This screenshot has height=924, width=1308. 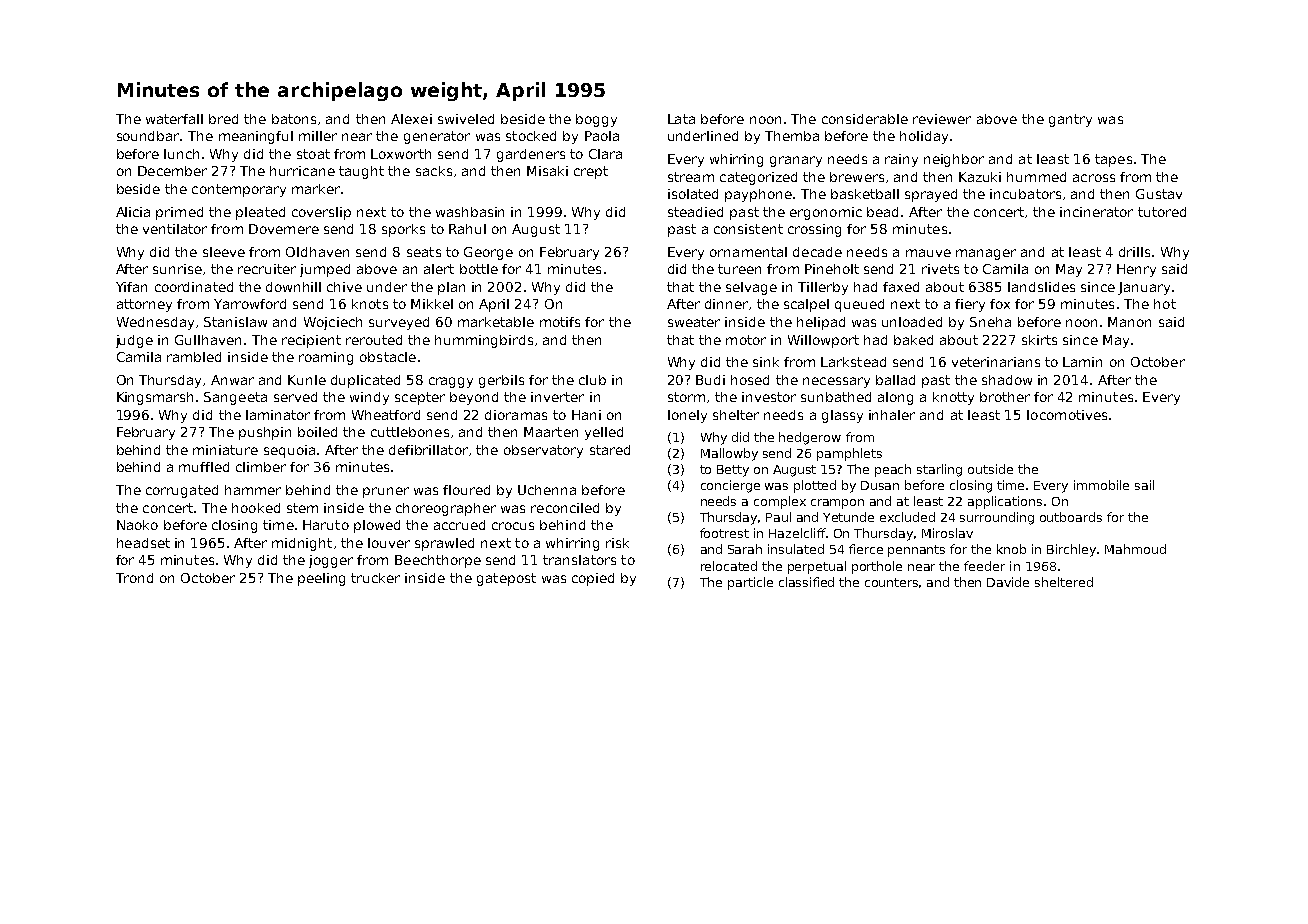 What do you see at coordinates (293, 287) in the screenshot?
I see `downhill` at bounding box center [293, 287].
